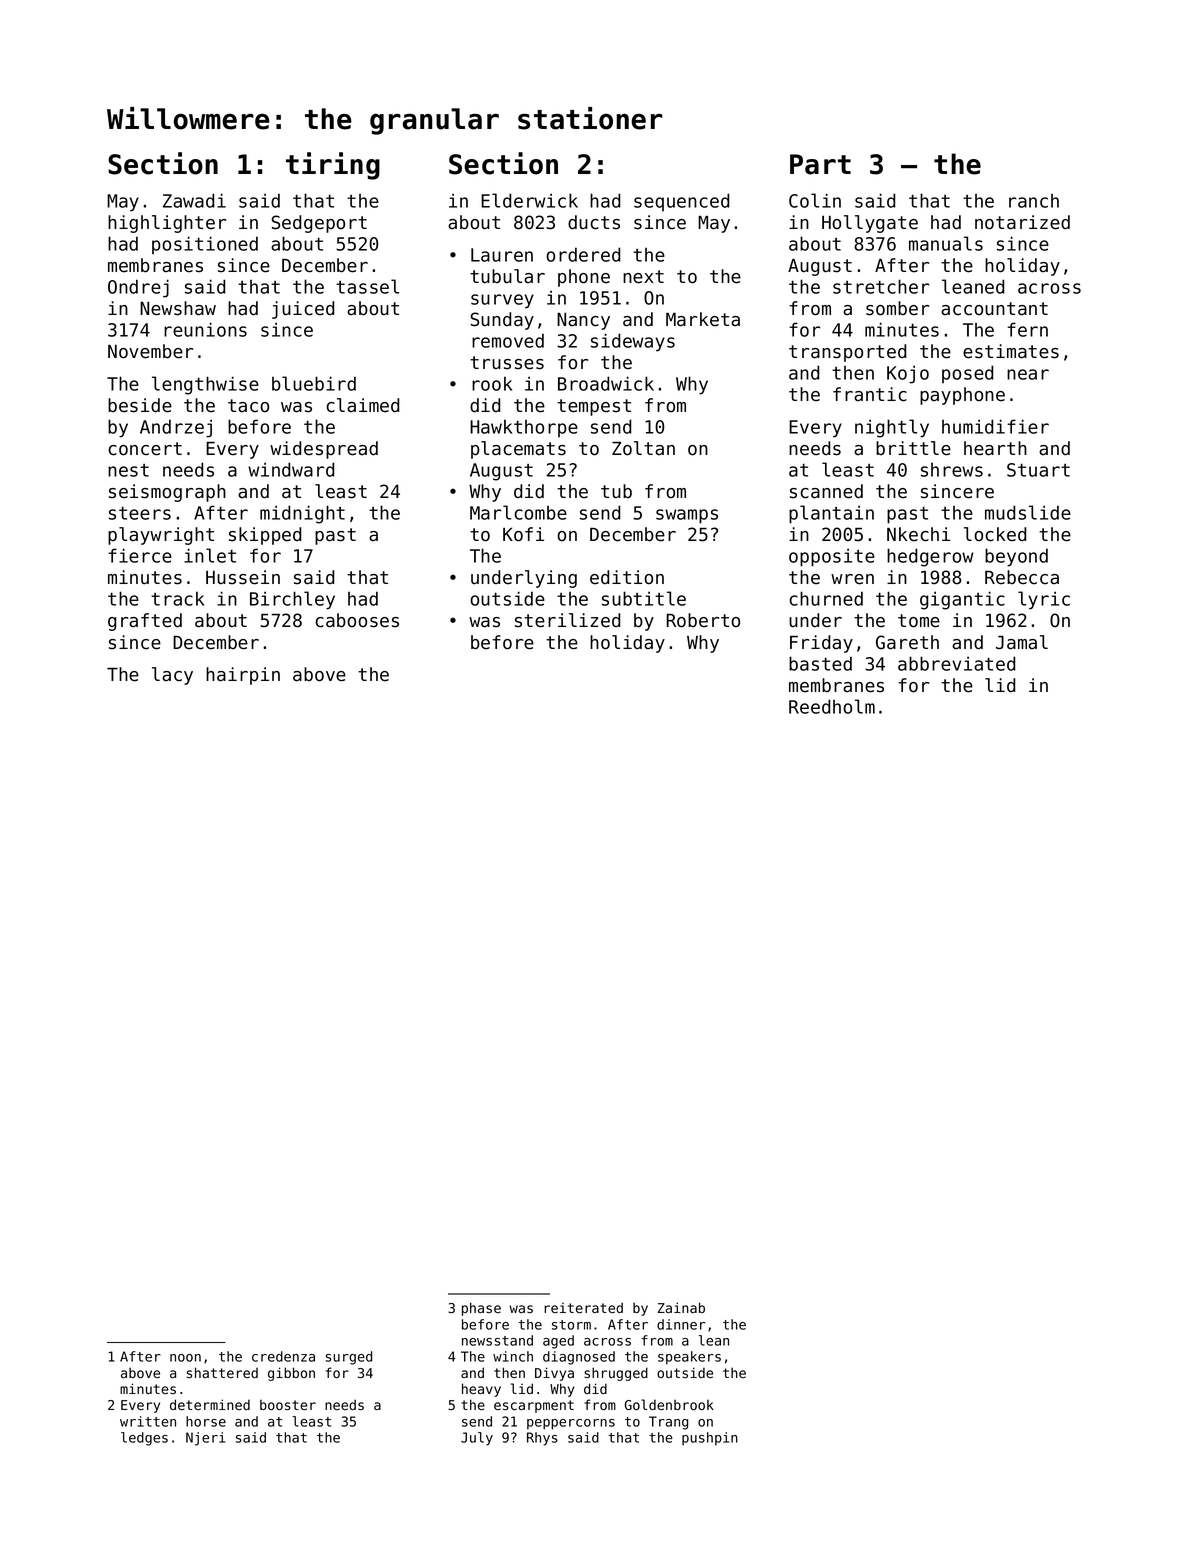  Describe the element at coordinates (194, 200) in the screenshot. I see `Zawadi` at that location.
